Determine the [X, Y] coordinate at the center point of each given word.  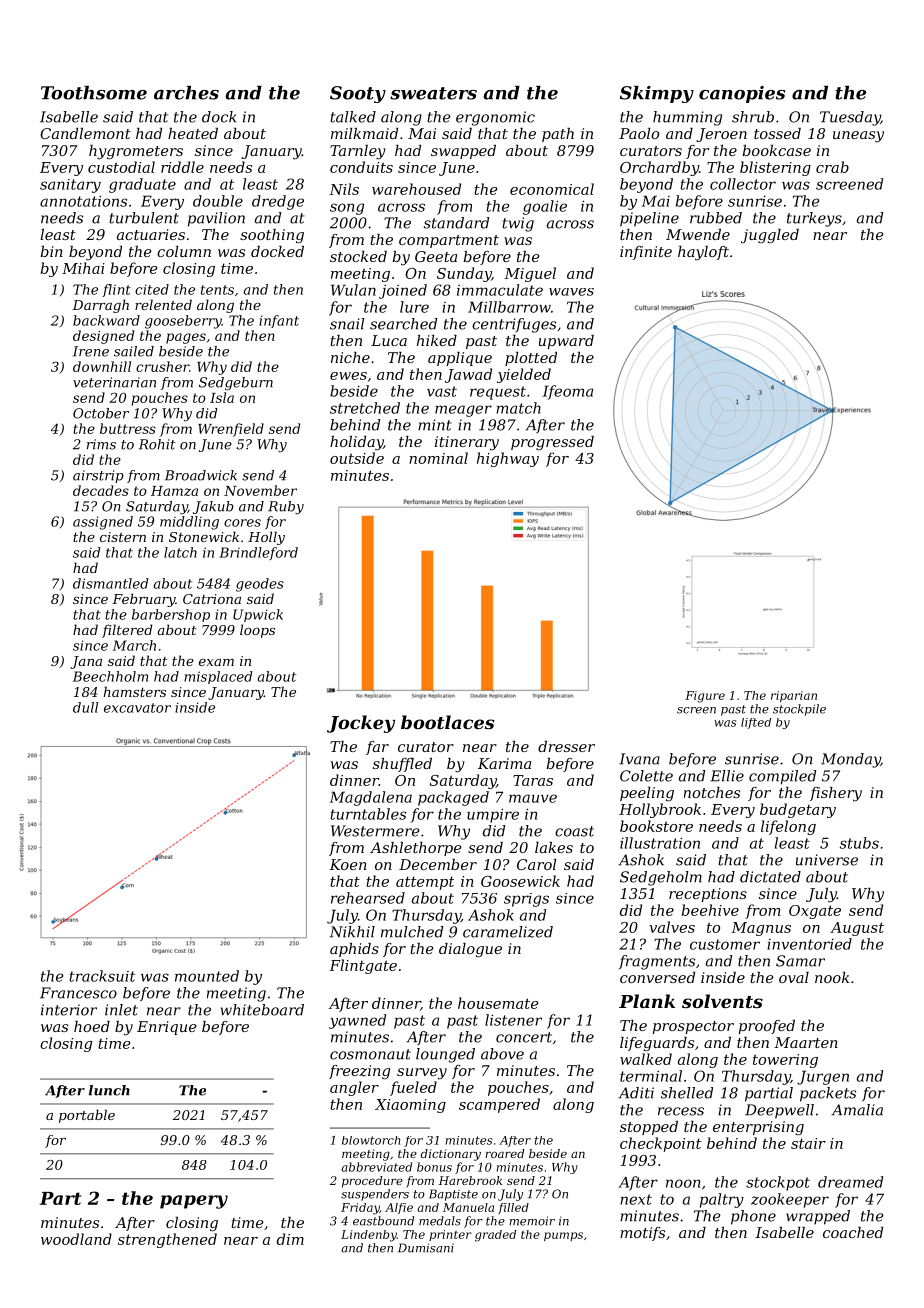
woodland [76, 1239]
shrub [753, 117]
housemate [498, 1003]
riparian [794, 696]
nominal [438, 458]
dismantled [111, 583]
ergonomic [495, 118]
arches [186, 93]
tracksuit [102, 976]
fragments [657, 962]
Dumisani [426, 1248]
